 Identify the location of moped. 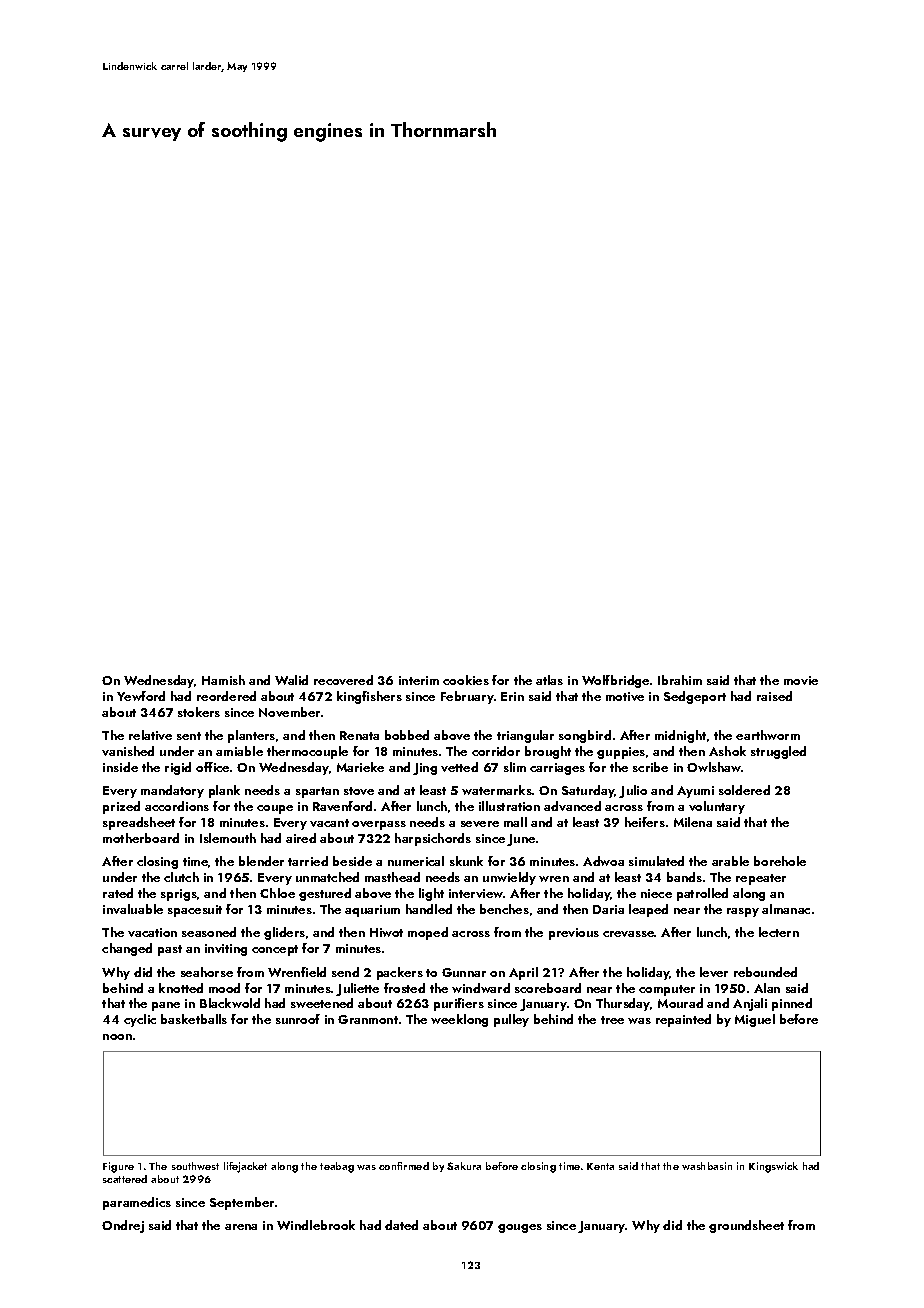
(428, 933).
